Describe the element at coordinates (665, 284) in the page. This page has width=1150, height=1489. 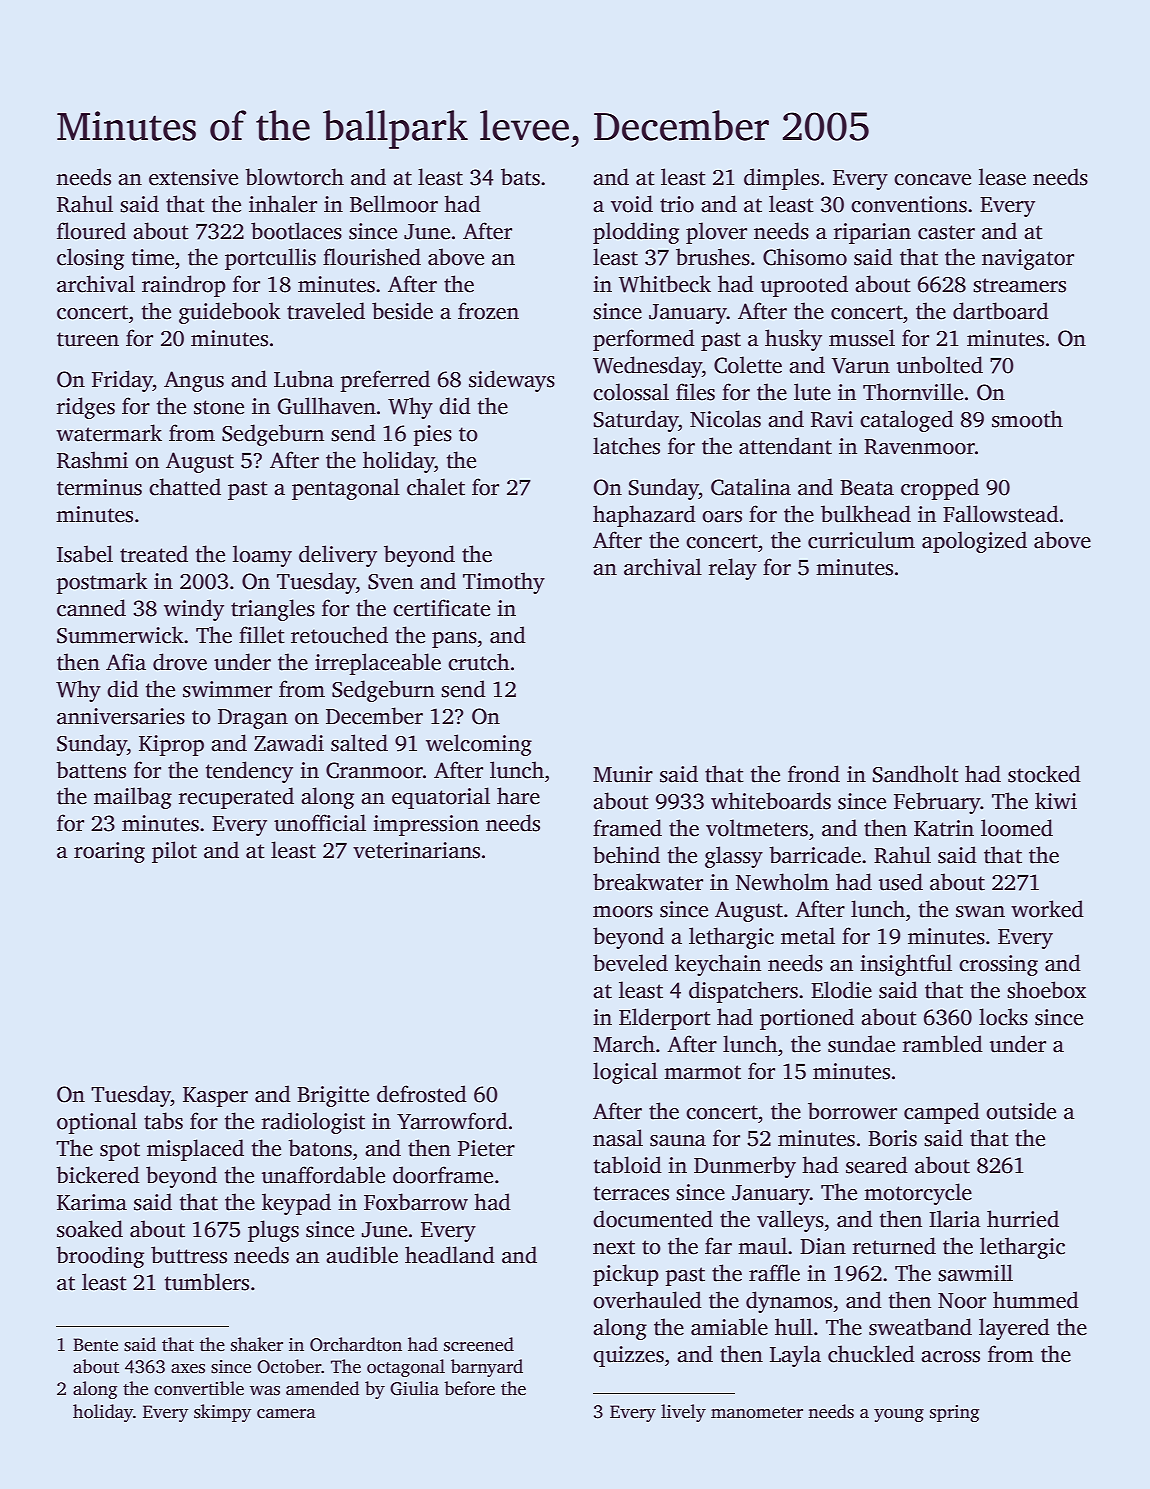
I see `Whitbeck` at that location.
